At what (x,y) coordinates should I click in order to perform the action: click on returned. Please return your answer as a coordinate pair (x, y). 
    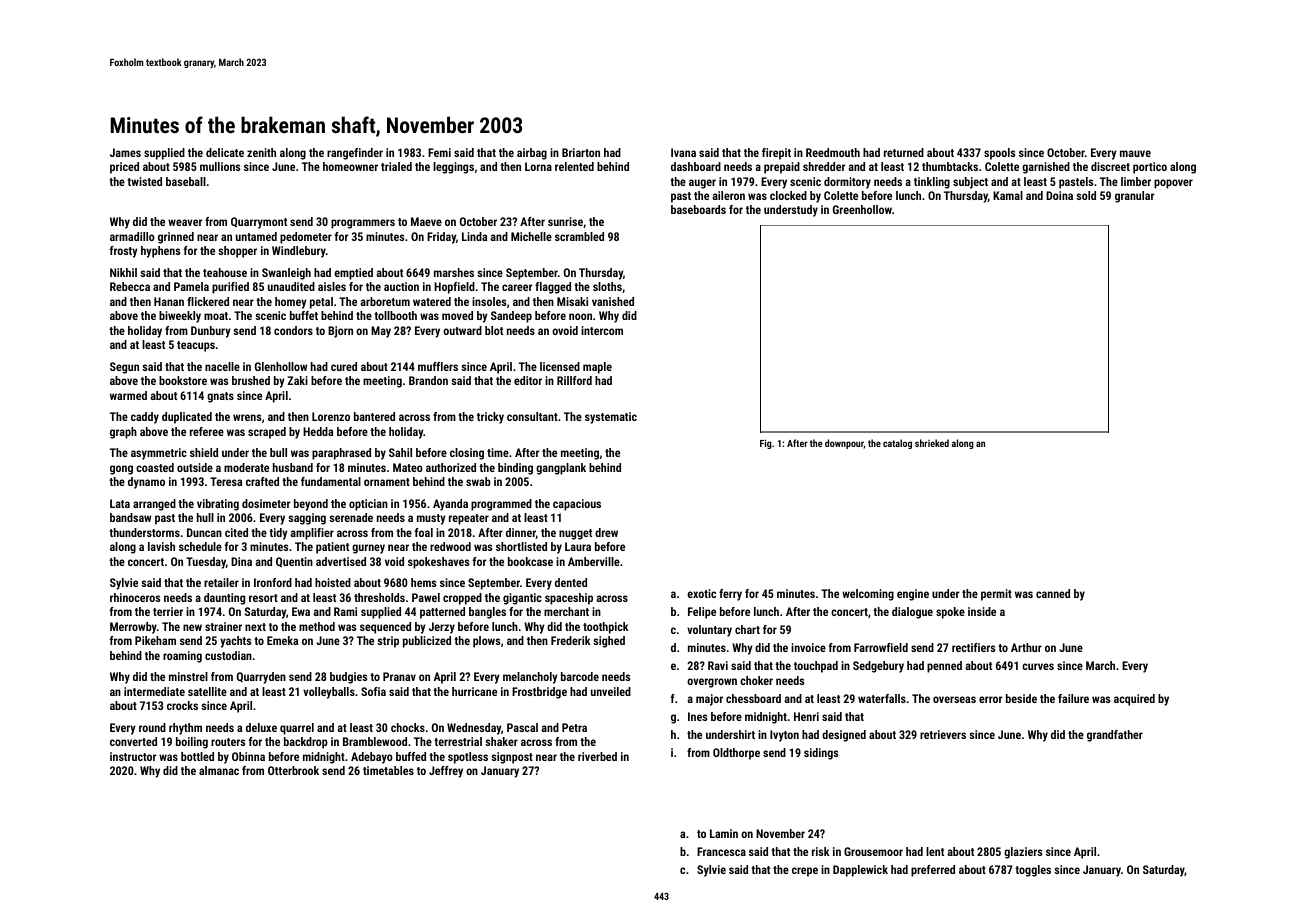
    Looking at the image, I should click on (904, 152).
